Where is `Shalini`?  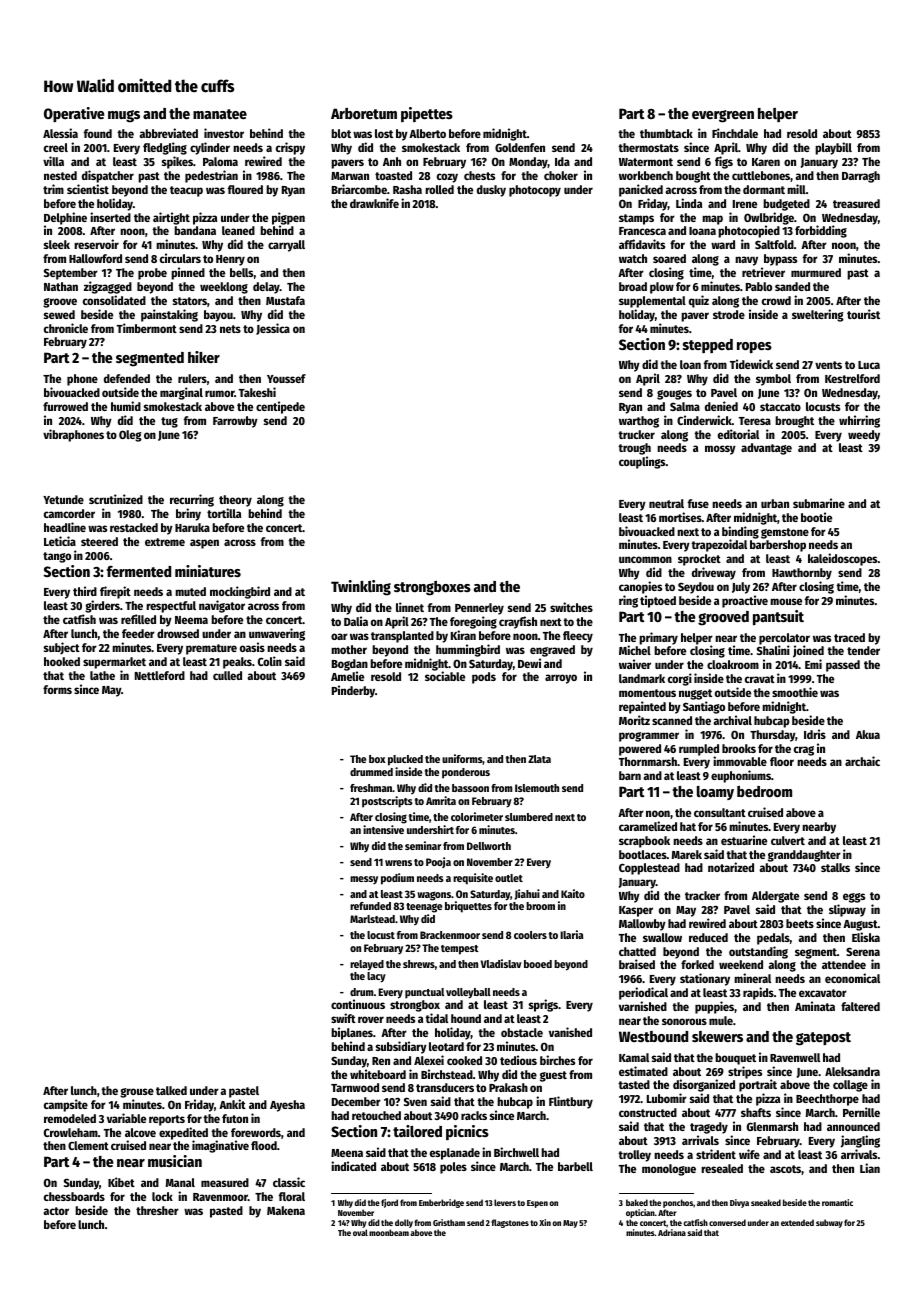 Shalini is located at coordinates (773, 650).
